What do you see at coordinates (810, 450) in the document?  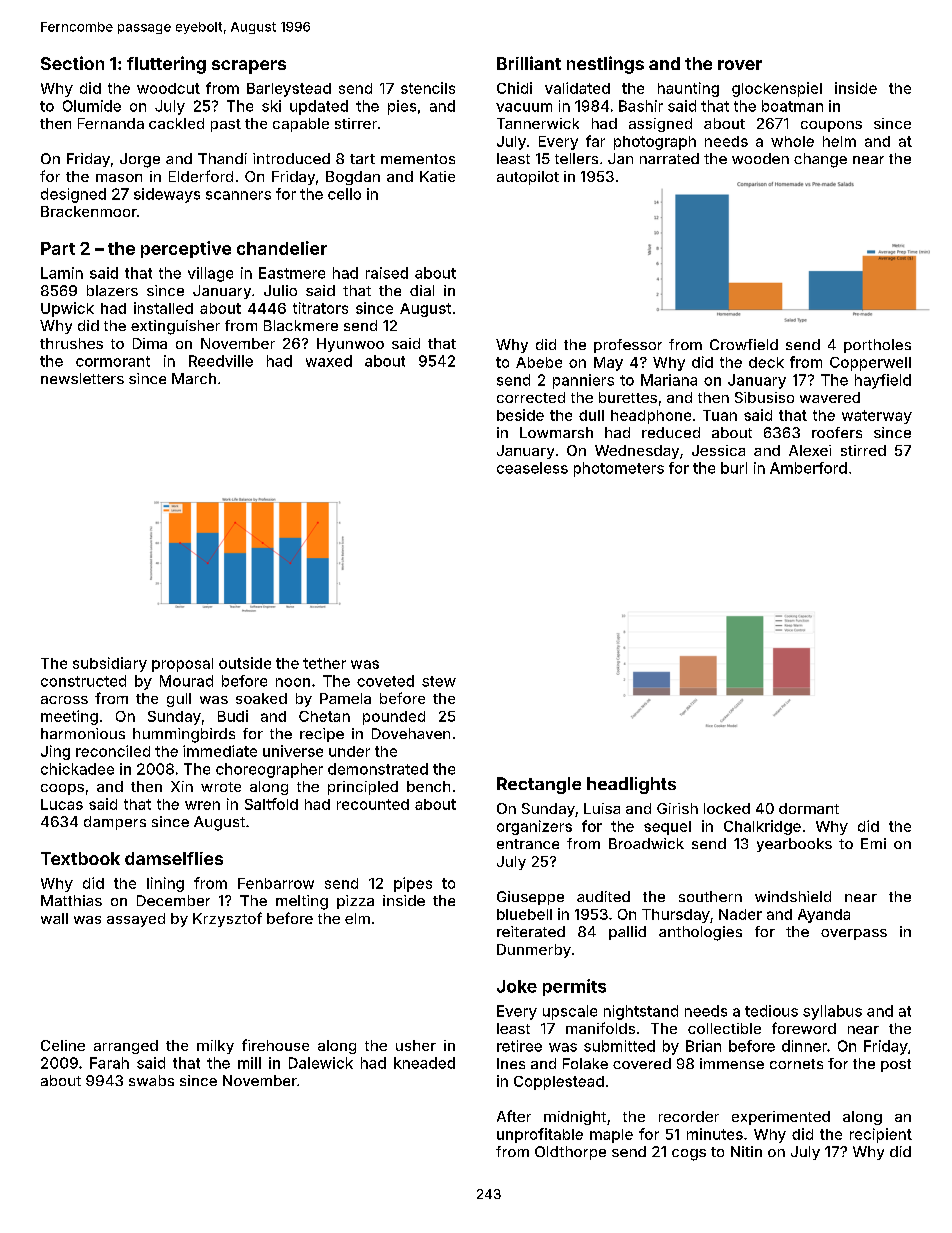 I see `Alexei` at bounding box center [810, 450].
